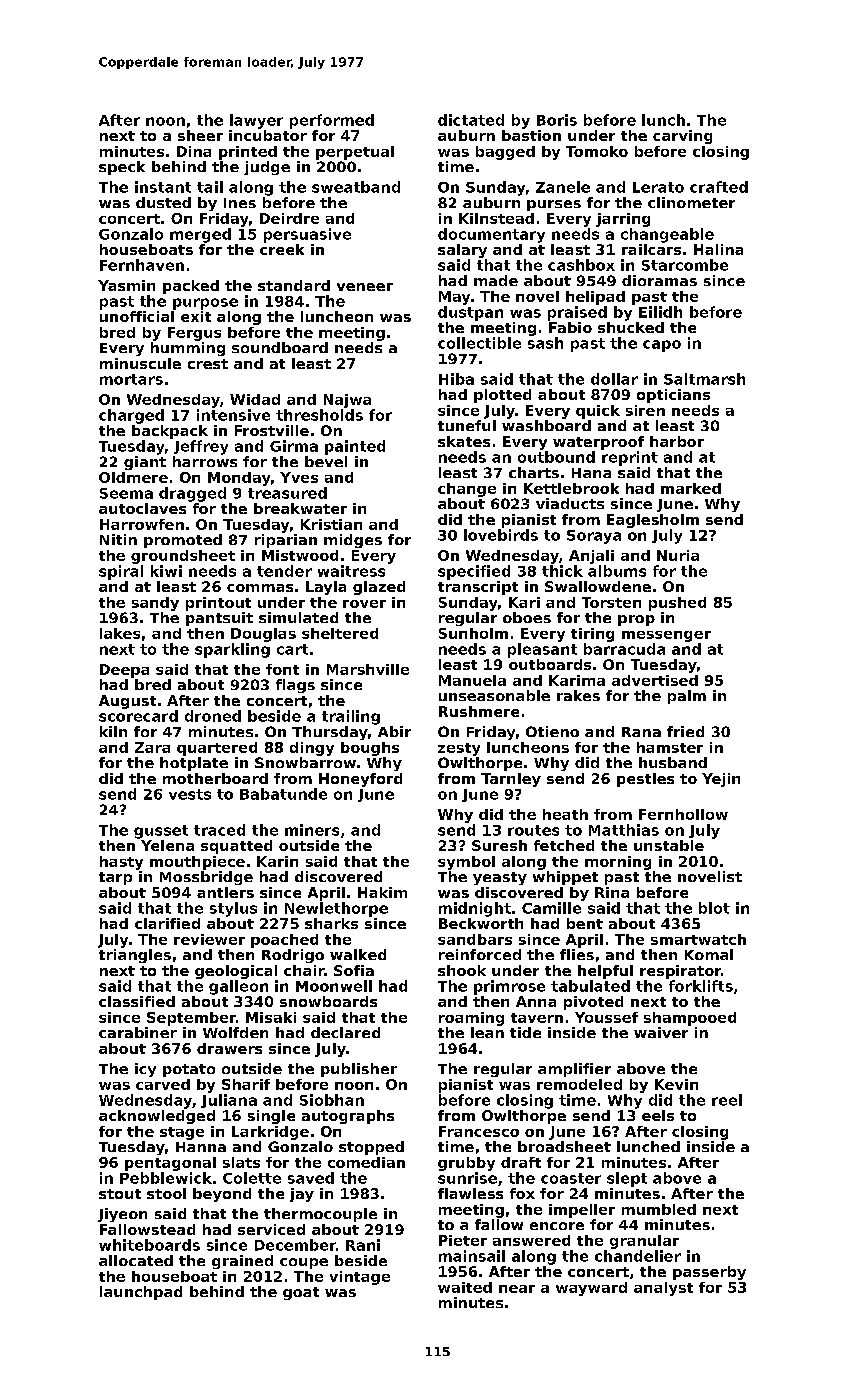  I want to click on lakes, so click(120, 633).
